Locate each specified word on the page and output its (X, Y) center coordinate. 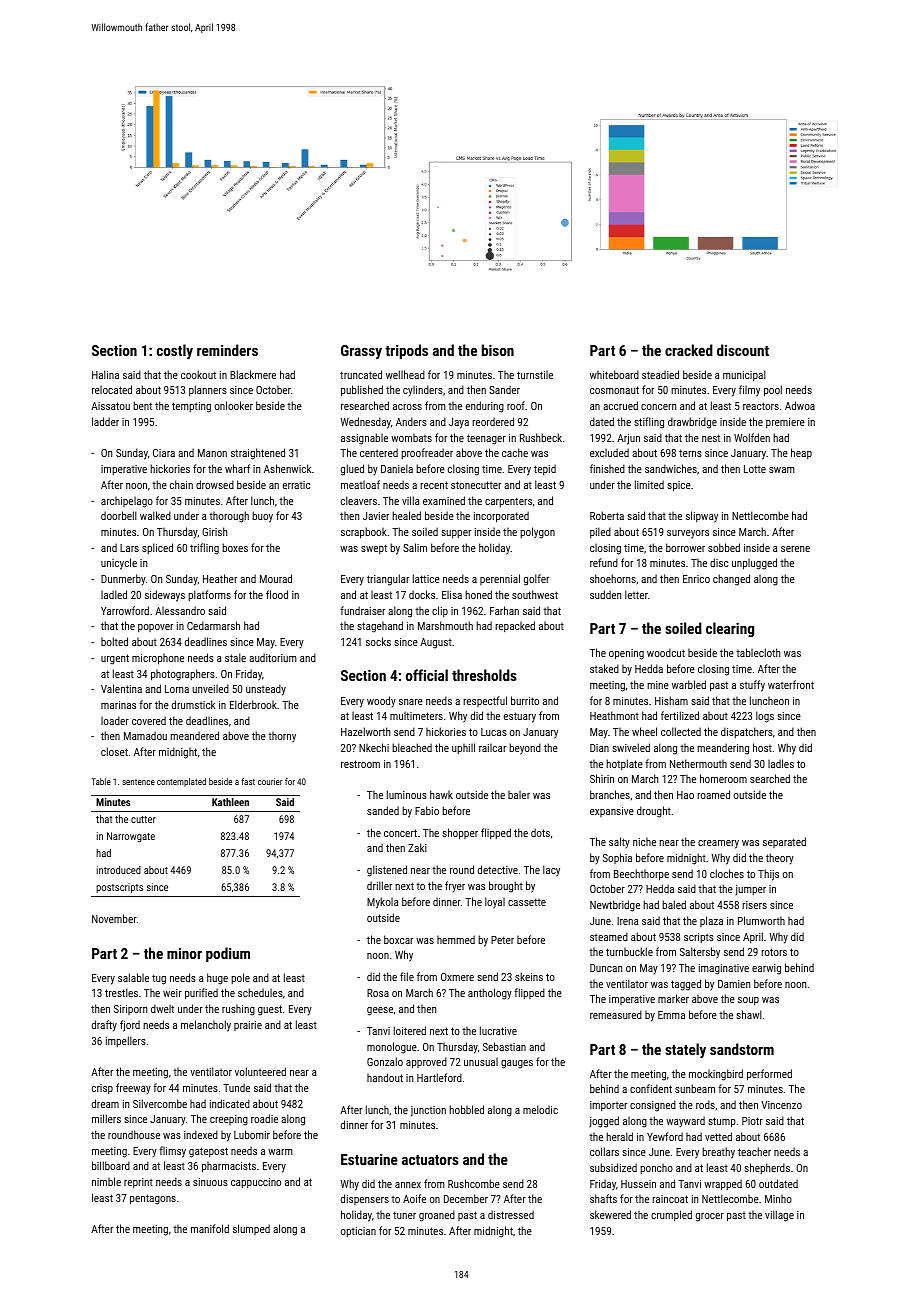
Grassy (361, 352)
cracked (689, 350)
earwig (766, 969)
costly (175, 351)
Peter (502, 940)
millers (106, 1118)
